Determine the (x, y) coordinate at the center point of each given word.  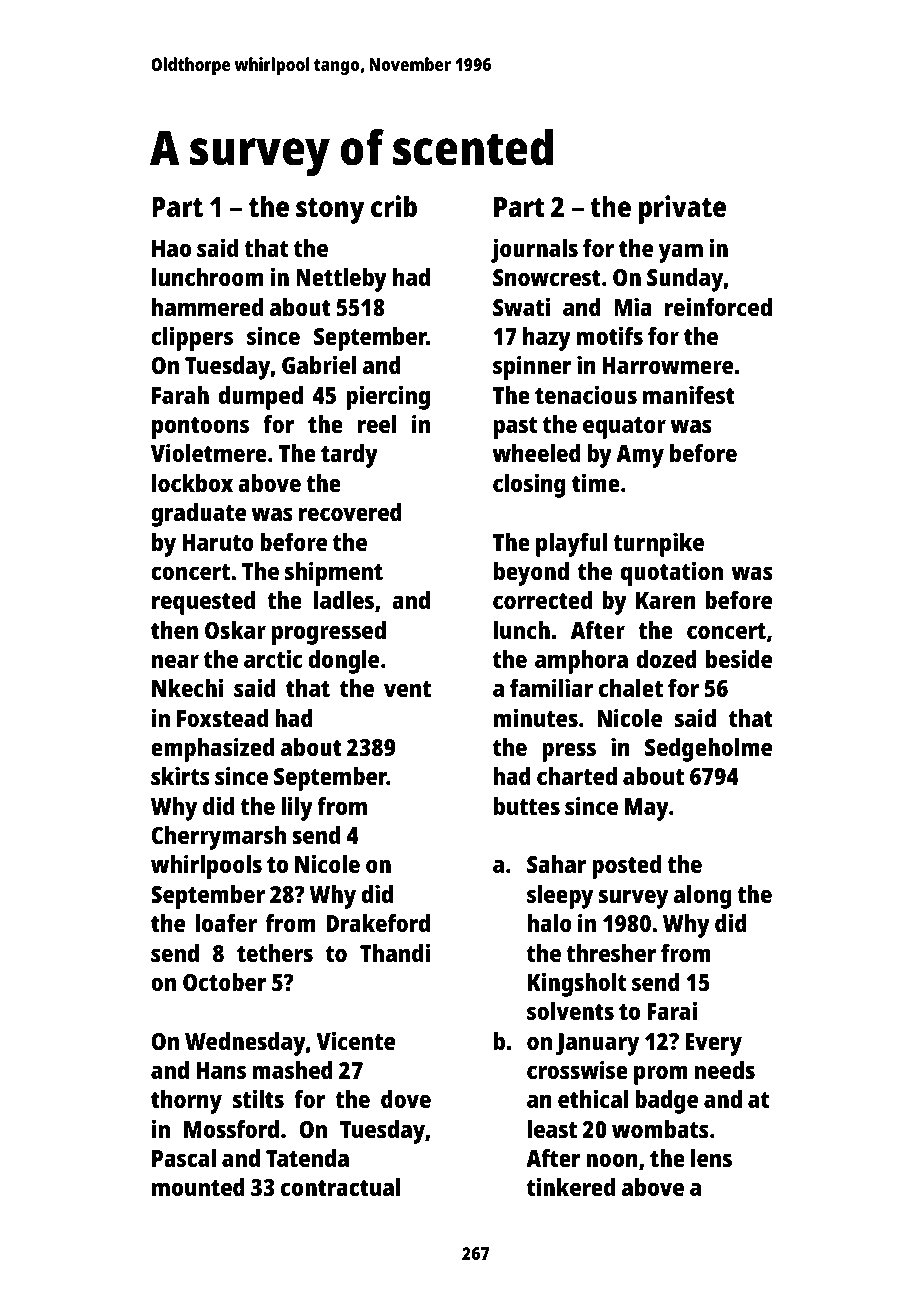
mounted (198, 1187)
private (682, 209)
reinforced (718, 306)
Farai (672, 1010)
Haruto (218, 542)
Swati (521, 306)
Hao (171, 248)
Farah (180, 395)
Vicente (355, 1040)
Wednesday (245, 1044)
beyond (531, 574)
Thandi (395, 952)
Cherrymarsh (219, 838)
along (702, 897)
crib (394, 206)
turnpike (658, 544)
